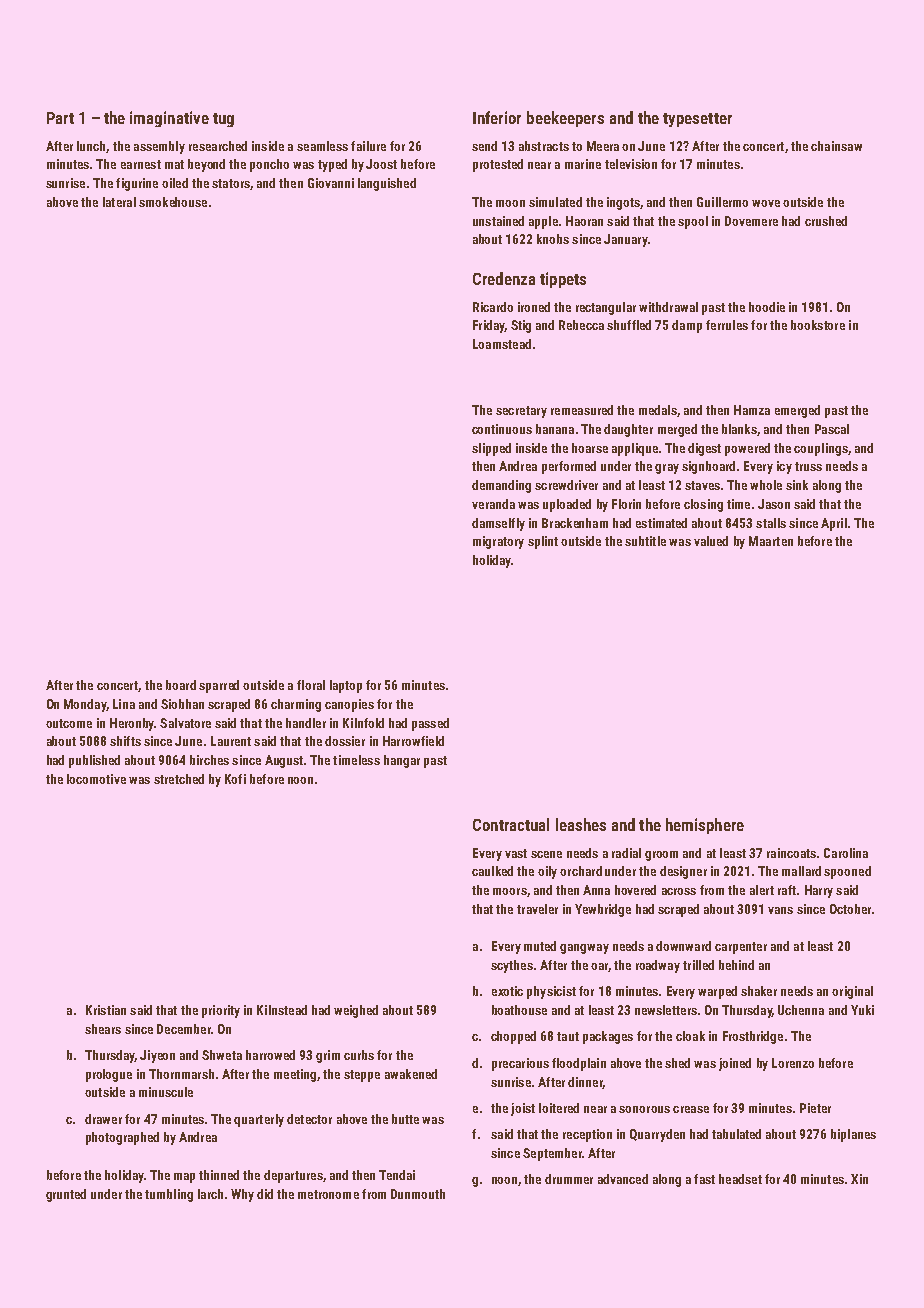 The width and height of the page is (924, 1308). Describe the element at coordinates (543, 542) in the page. I see `splint` at that location.
